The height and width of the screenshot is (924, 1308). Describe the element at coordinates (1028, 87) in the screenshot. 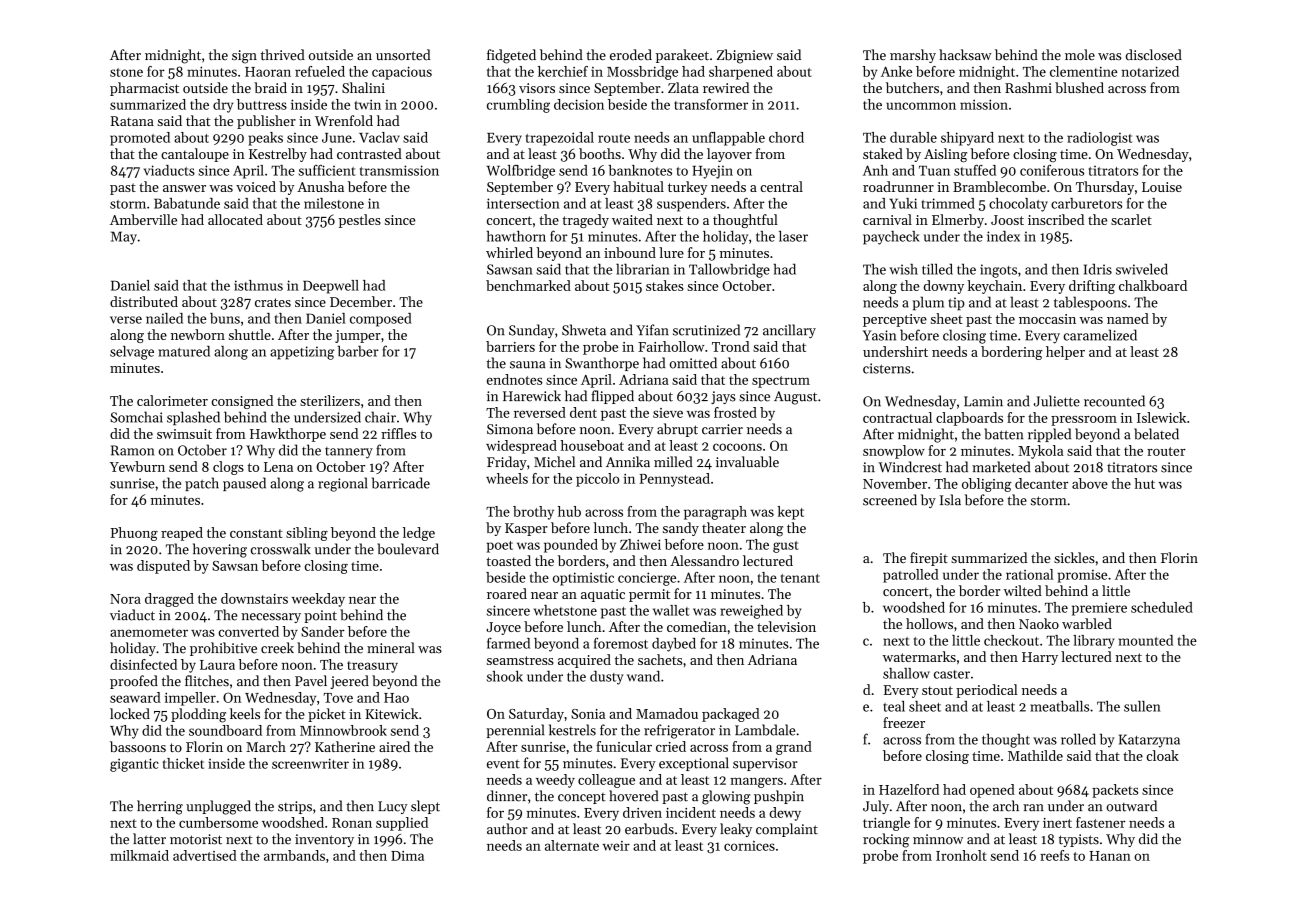

I see `Rashmi` at that location.
